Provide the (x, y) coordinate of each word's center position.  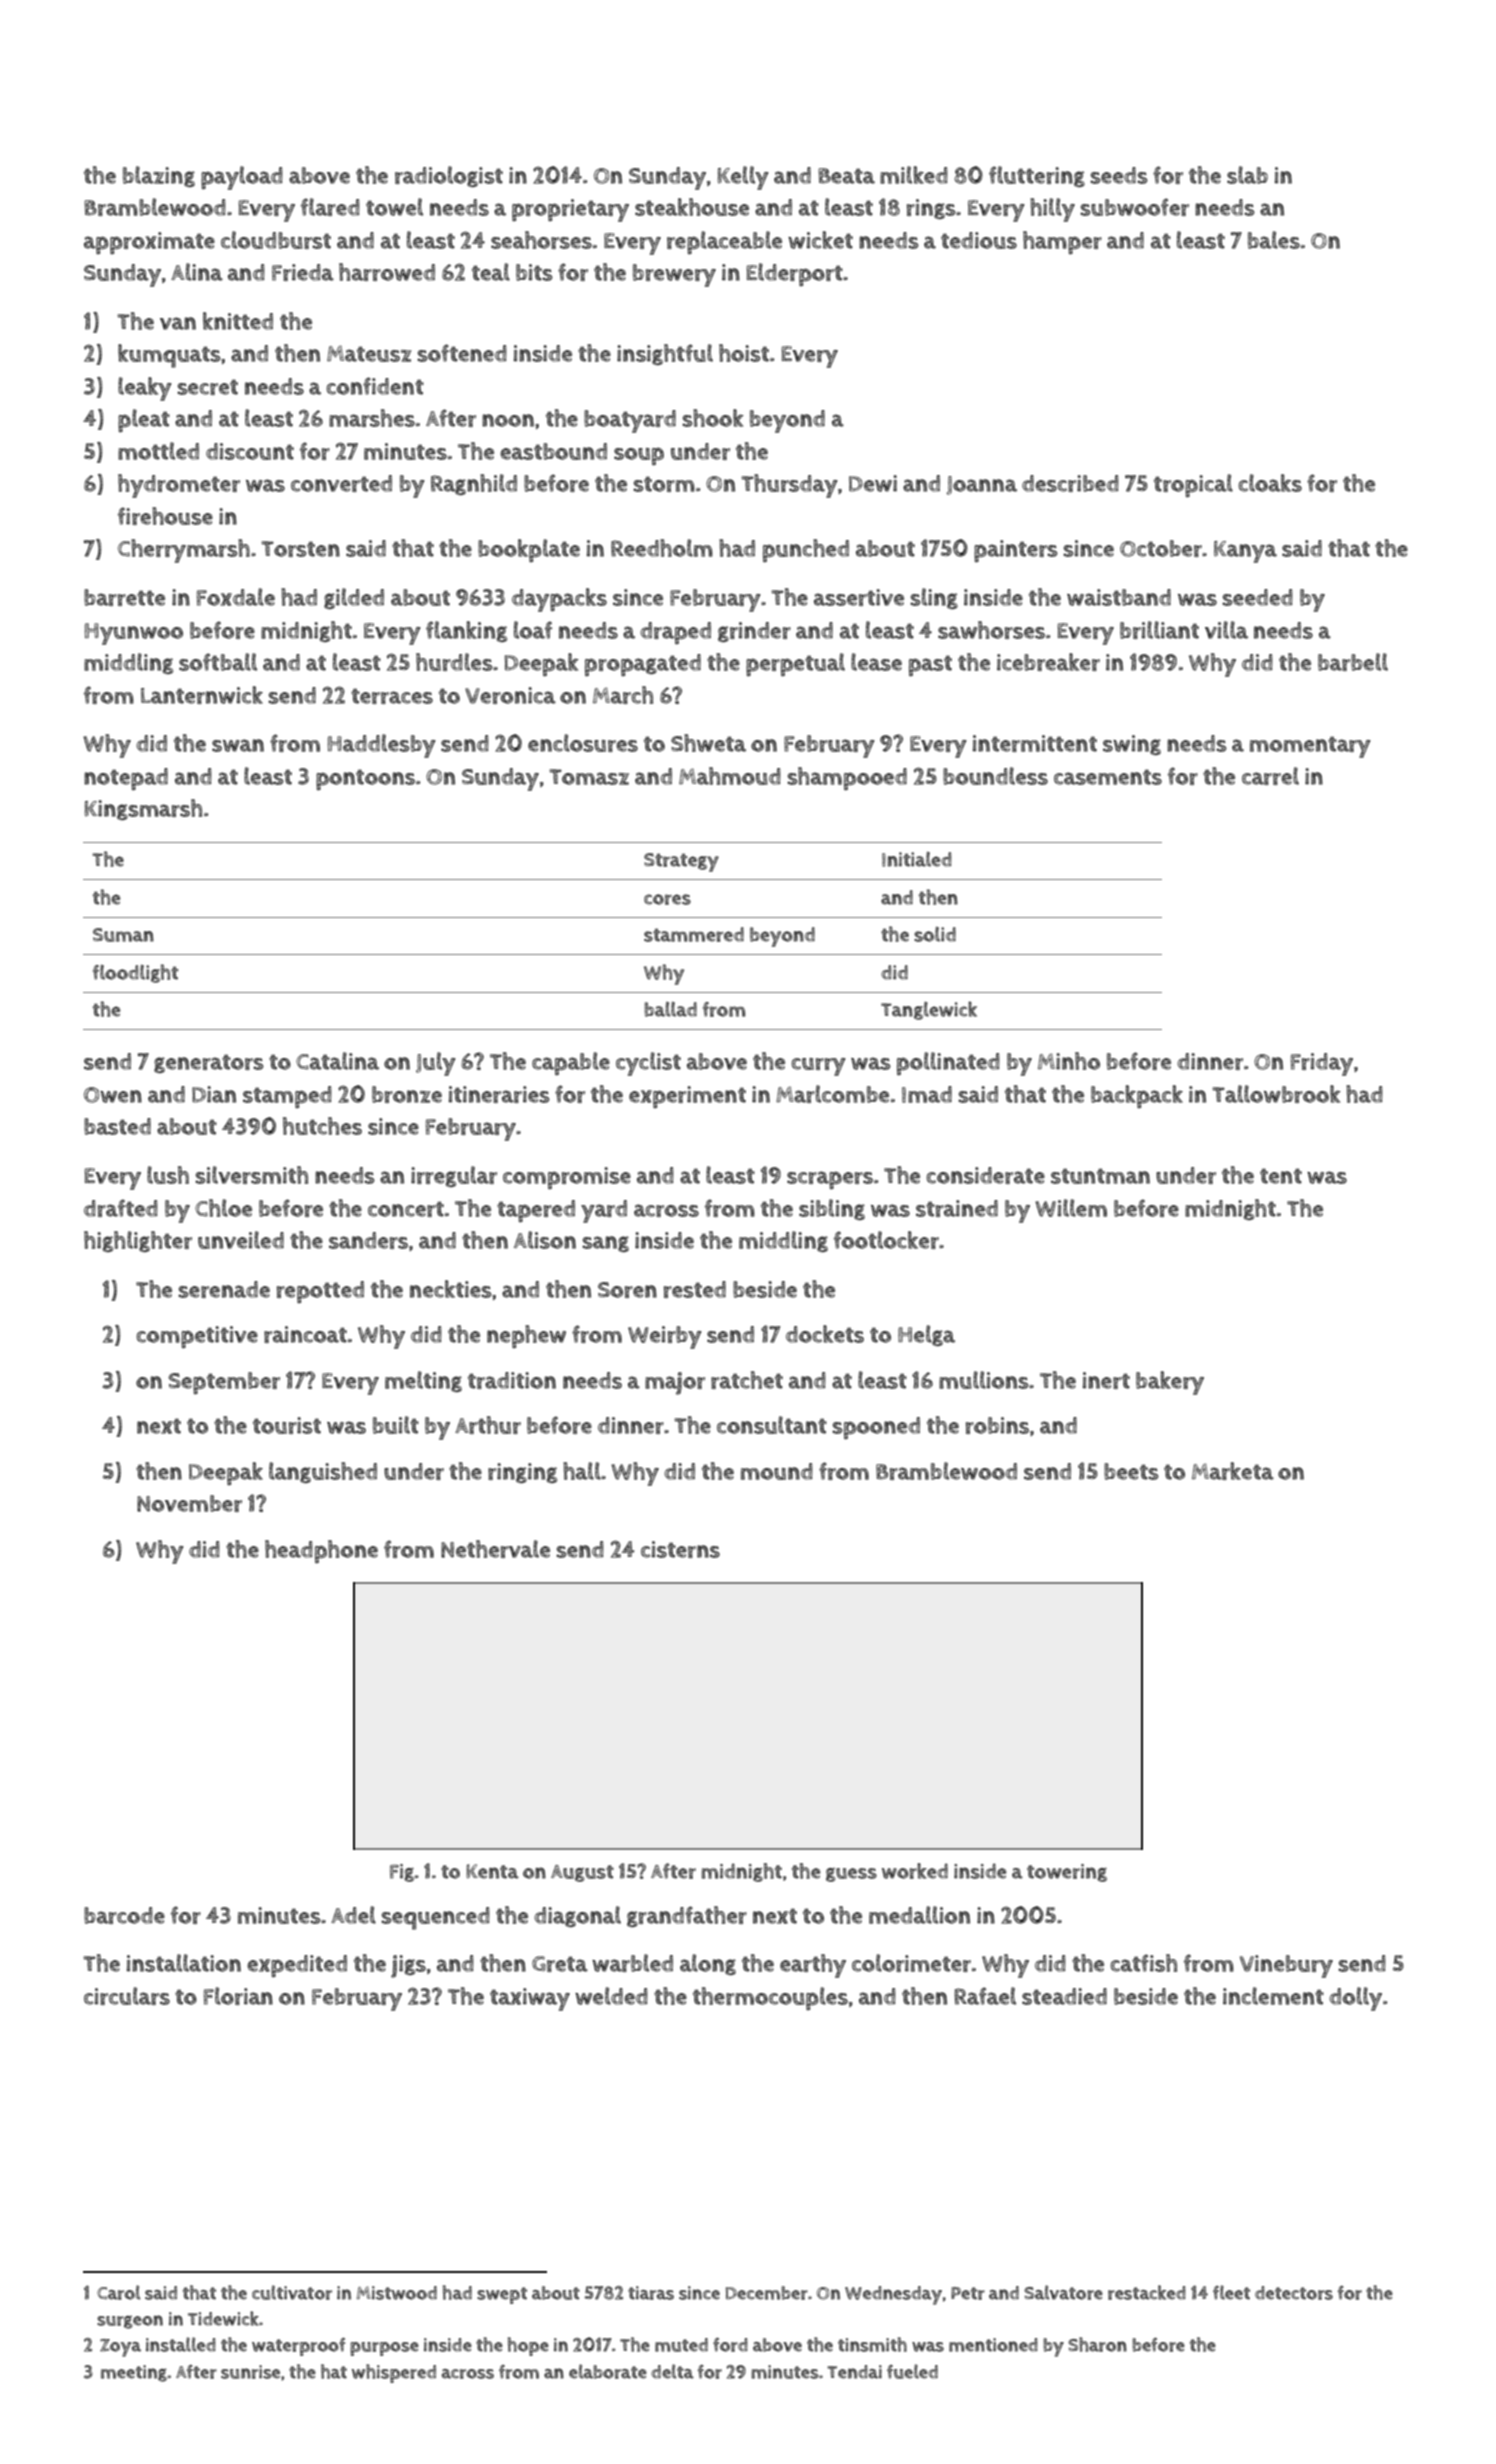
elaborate (608, 2371)
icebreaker (1048, 662)
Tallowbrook (1276, 1094)
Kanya (1245, 552)
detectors (1294, 2293)
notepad (126, 779)
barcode (124, 1915)
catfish (1143, 1963)
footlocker (886, 1240)
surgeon (130, 2322)
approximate (149, 243)
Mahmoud (730, 776)
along (708, 1965)
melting (423, 1382)
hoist (744, 353)
